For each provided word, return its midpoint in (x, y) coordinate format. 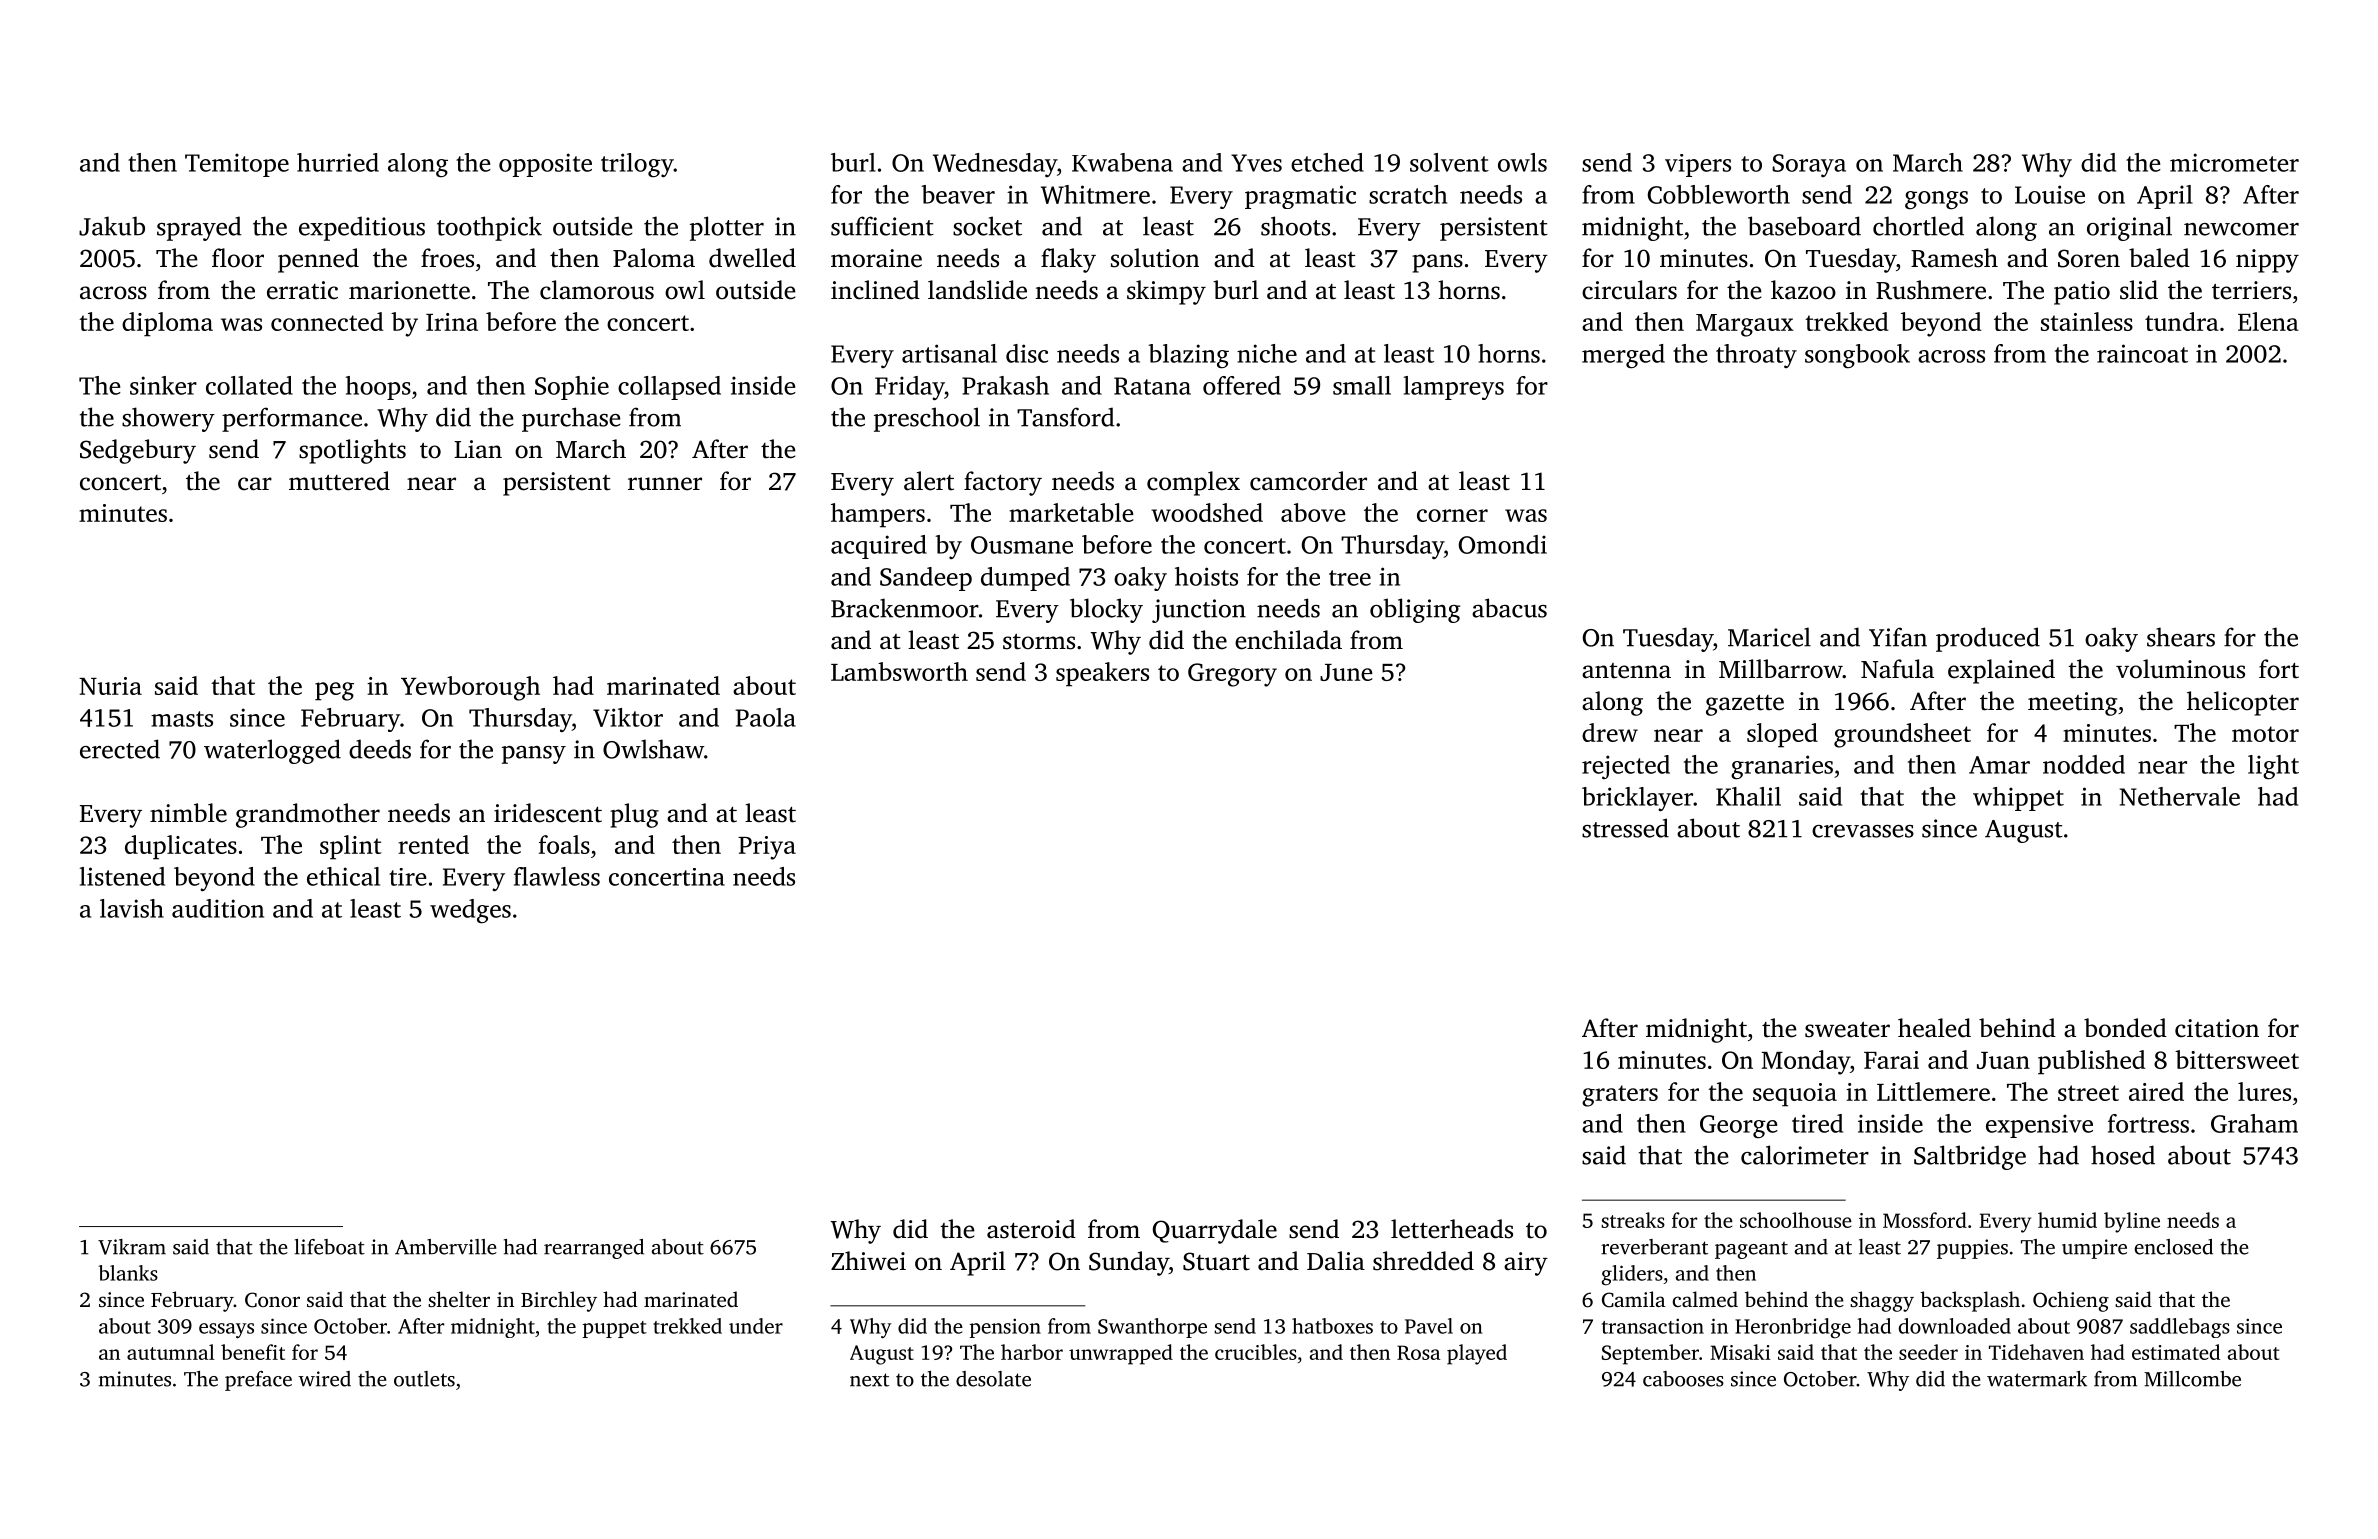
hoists (1206, 576)
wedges (470, 911)
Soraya (1809, 165)
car (255, 484)
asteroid (1031, 1229)
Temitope (237, 165)
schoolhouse (1796, 1220)
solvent (1449, 162)
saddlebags (2180, 1328)
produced (1988, 639)
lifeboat (329, 1247)
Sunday (1129, 1263)
